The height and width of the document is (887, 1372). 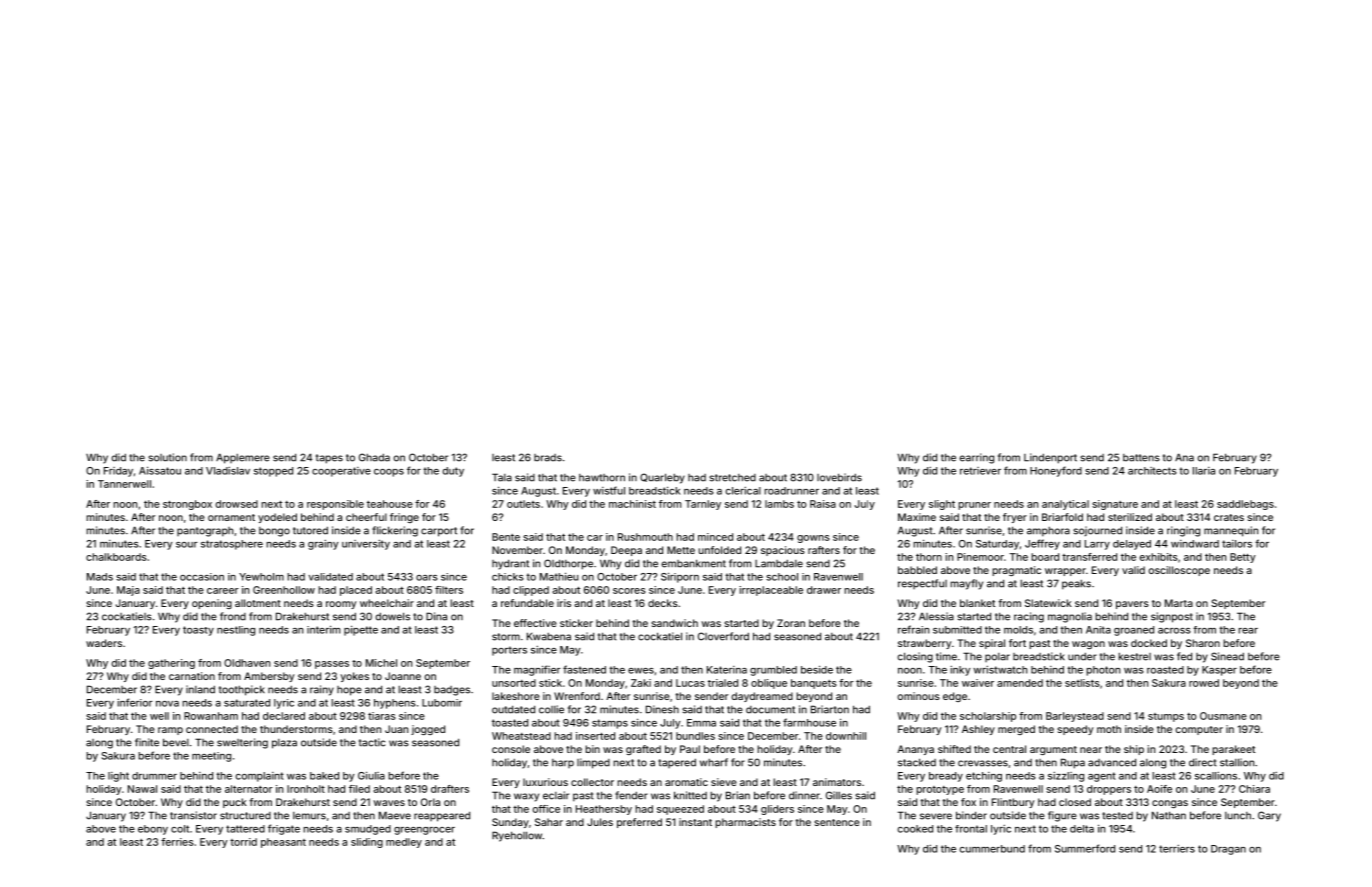 What do you see at coordinates (1254, 789) in the document?
I see `Chiara` at bounding box center [1254, 789].
